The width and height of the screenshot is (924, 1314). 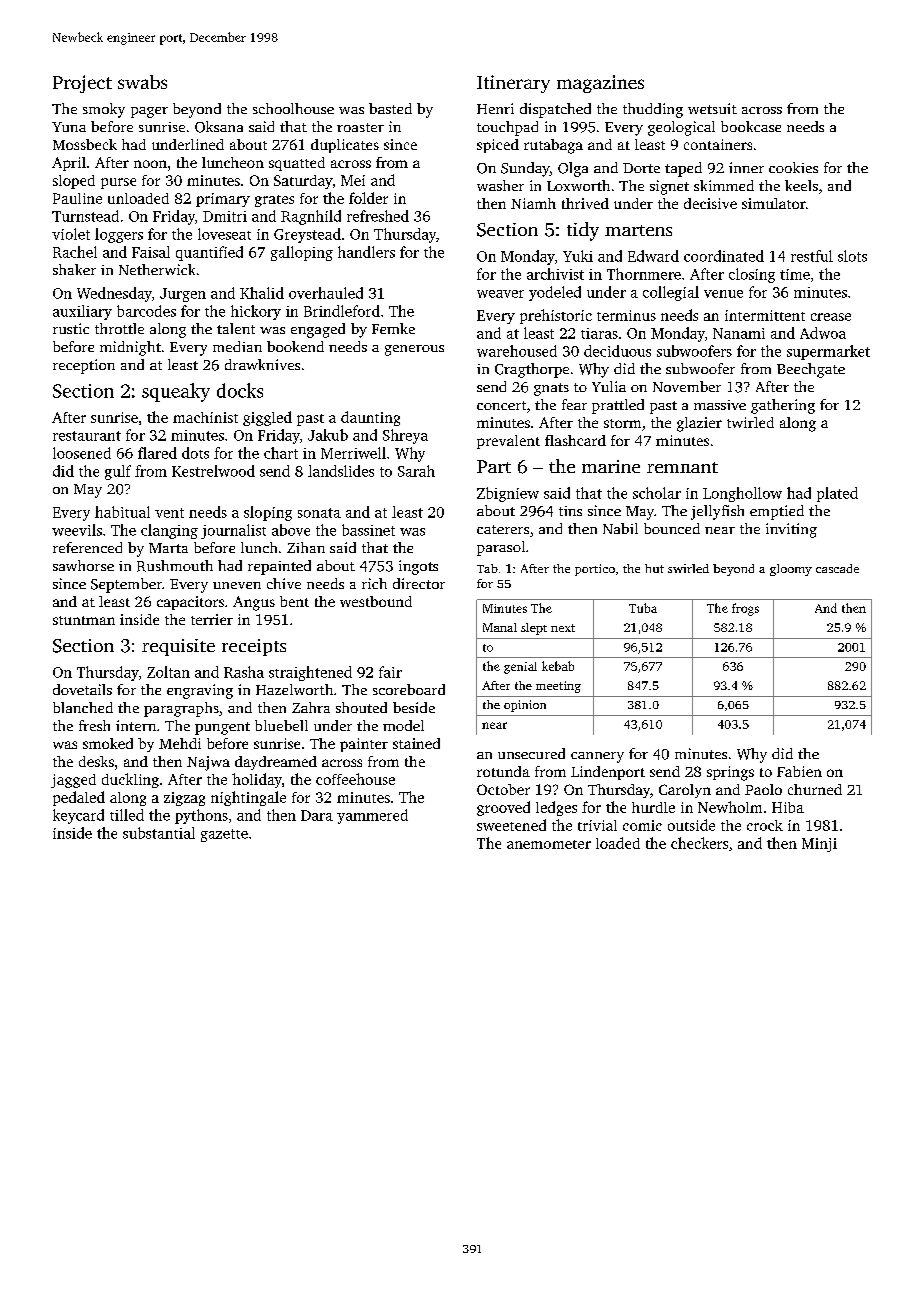 I want to click on folder, so click(x=368, y=198).
